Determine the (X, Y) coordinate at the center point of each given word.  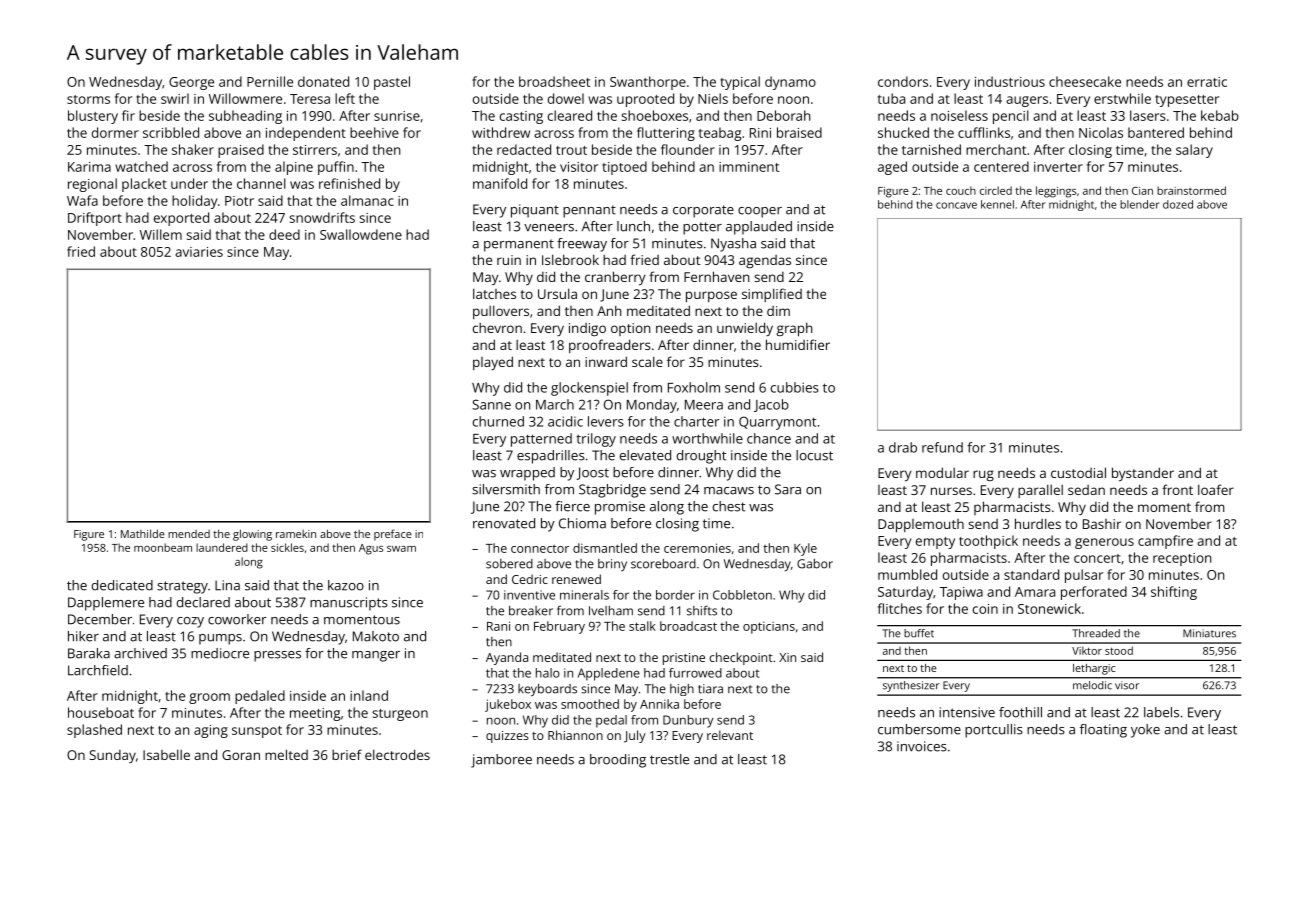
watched (141, 166)
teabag (720, 134)
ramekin (296, 534)
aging (211, 731)
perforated (1094, 593)
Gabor (815, 564)
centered (1001, 166)
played (493, 363)
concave (956, 205)
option (630, 329)
